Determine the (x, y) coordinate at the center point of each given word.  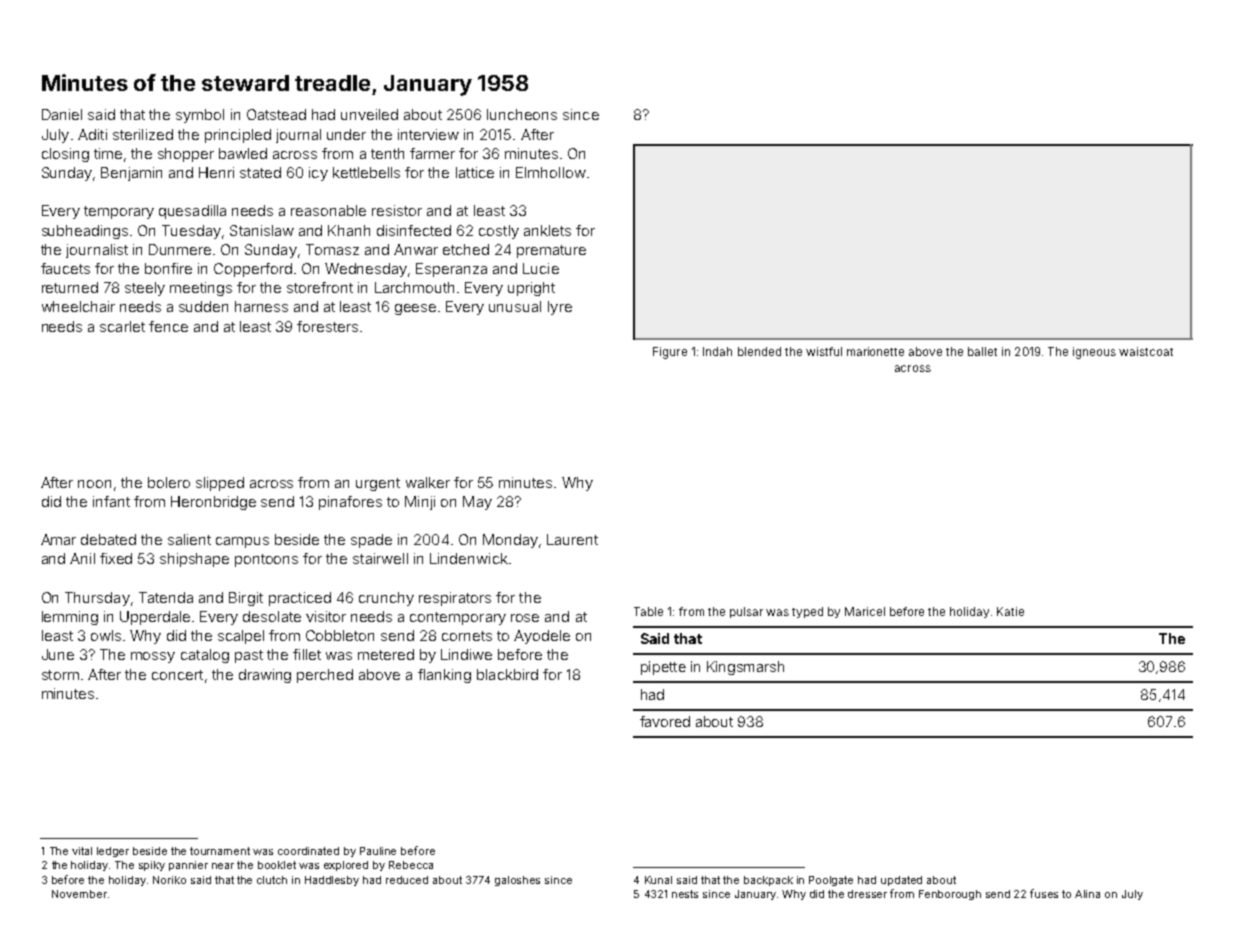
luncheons (522, 114)
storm (60, 675)
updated (901, 881)
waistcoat (1146, 351)
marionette (875, 351)
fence (168, 326)
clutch (272, 880)
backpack (768, 881)
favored (665, 721)
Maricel (865, 611)
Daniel (62, 114)
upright (531, 289)
